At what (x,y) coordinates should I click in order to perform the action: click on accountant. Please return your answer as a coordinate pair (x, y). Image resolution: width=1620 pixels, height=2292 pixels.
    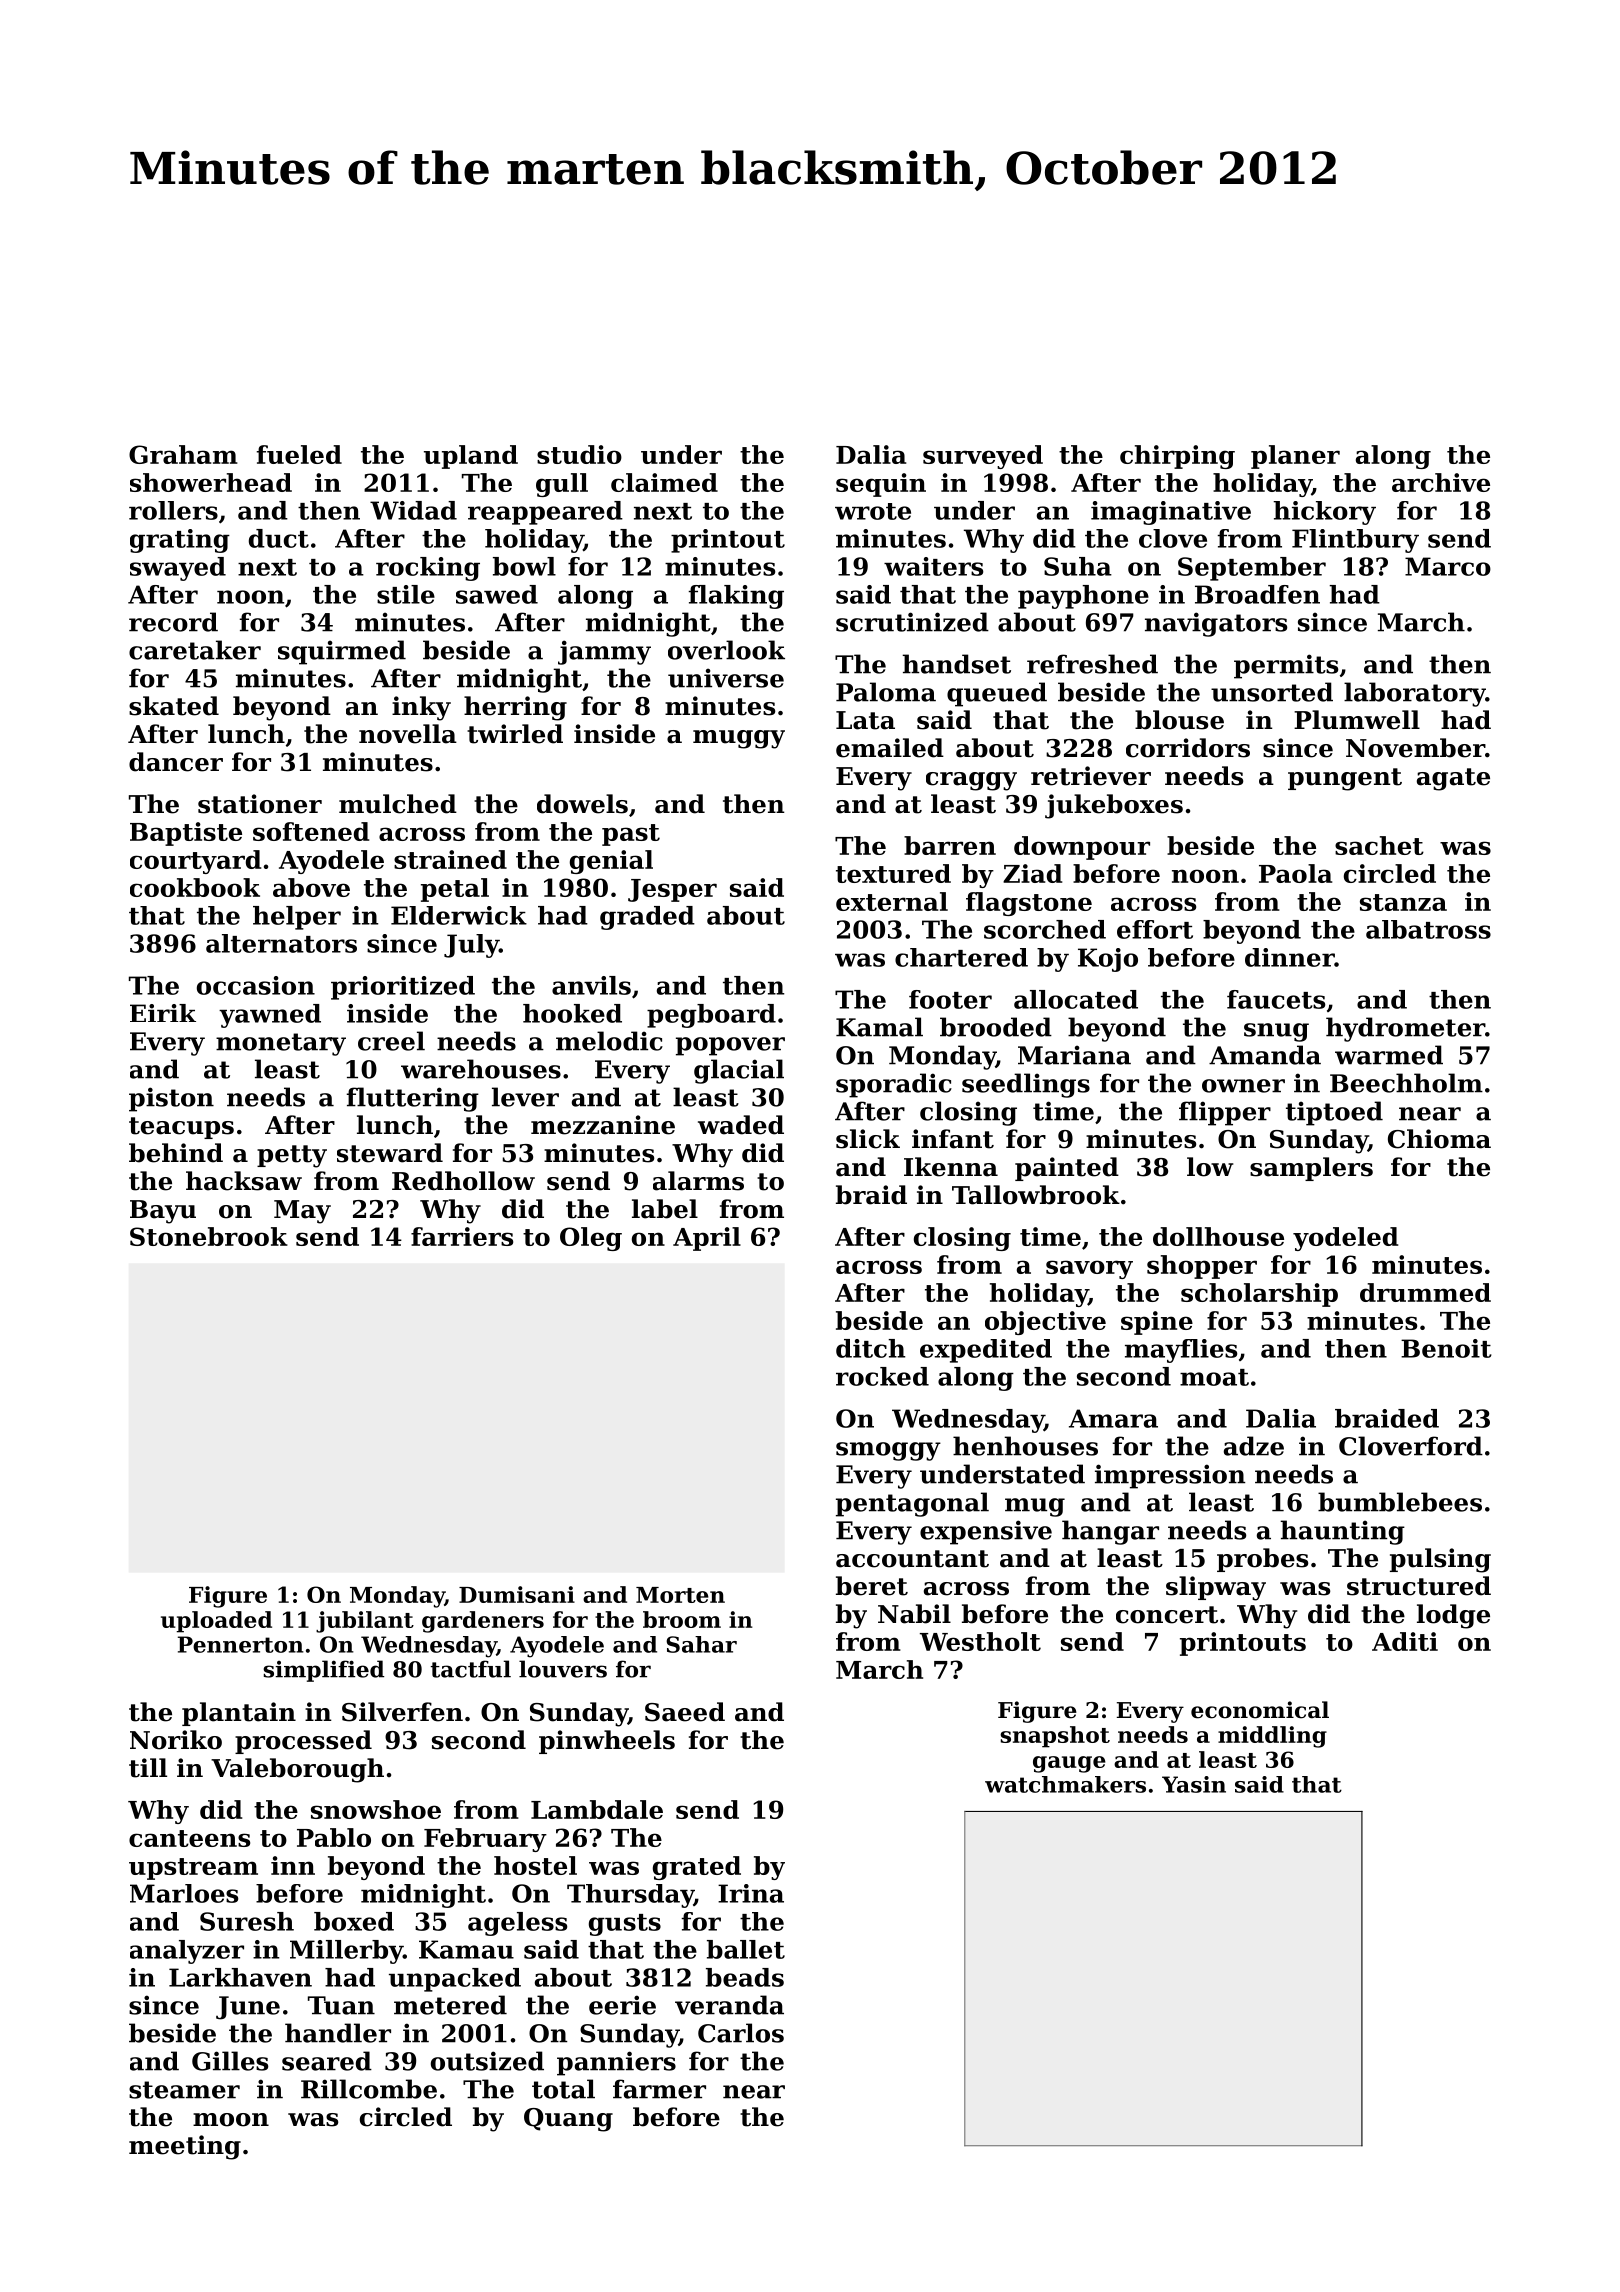
    Looking at the image, I should click on (912, 1559).
